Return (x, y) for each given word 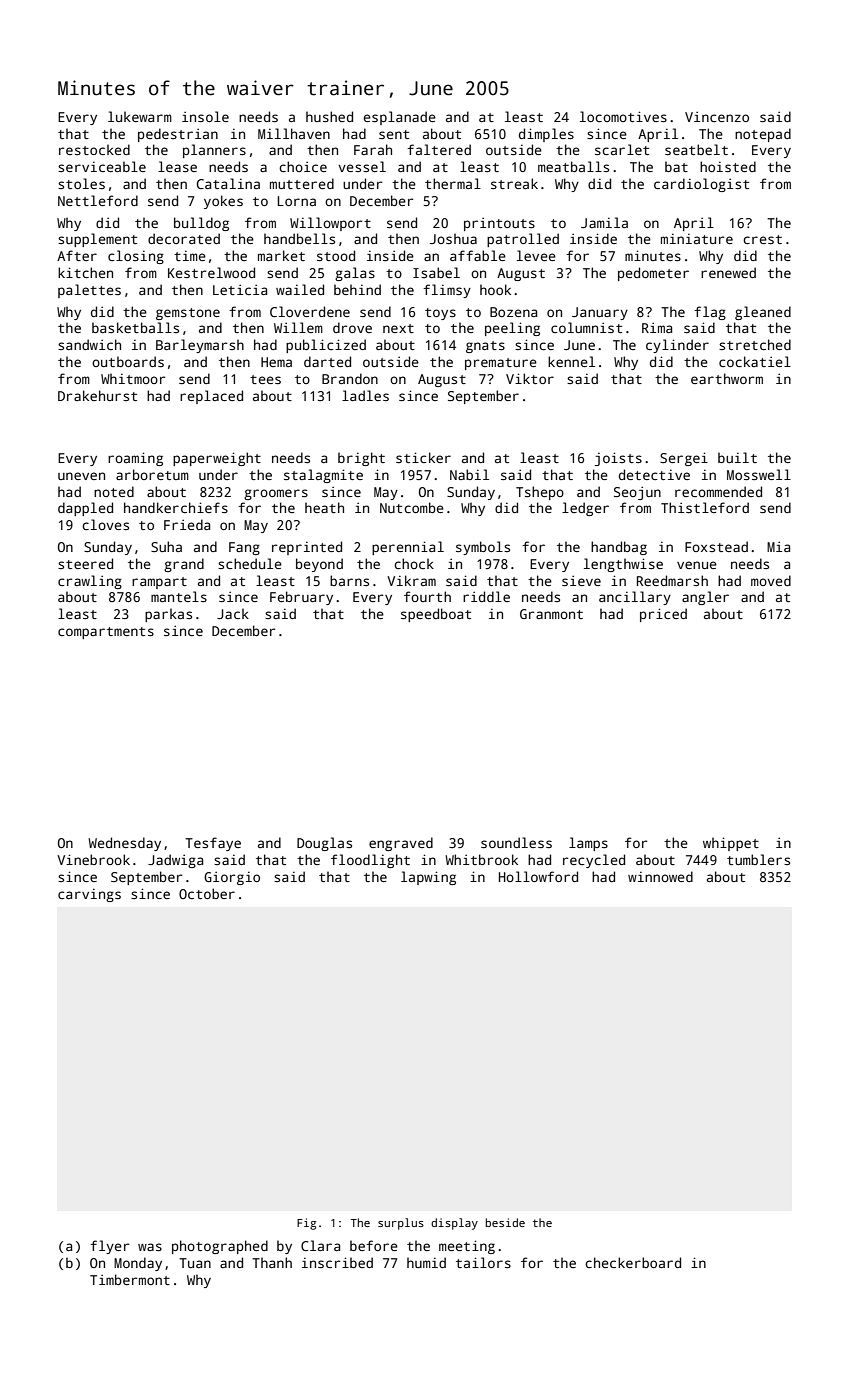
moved (771, 580)
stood (336, 255)
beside (505, 1222)
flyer (109, 1247)
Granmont (551, 614)
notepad (763, 135)
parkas (168, 615)
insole (205, 116)
